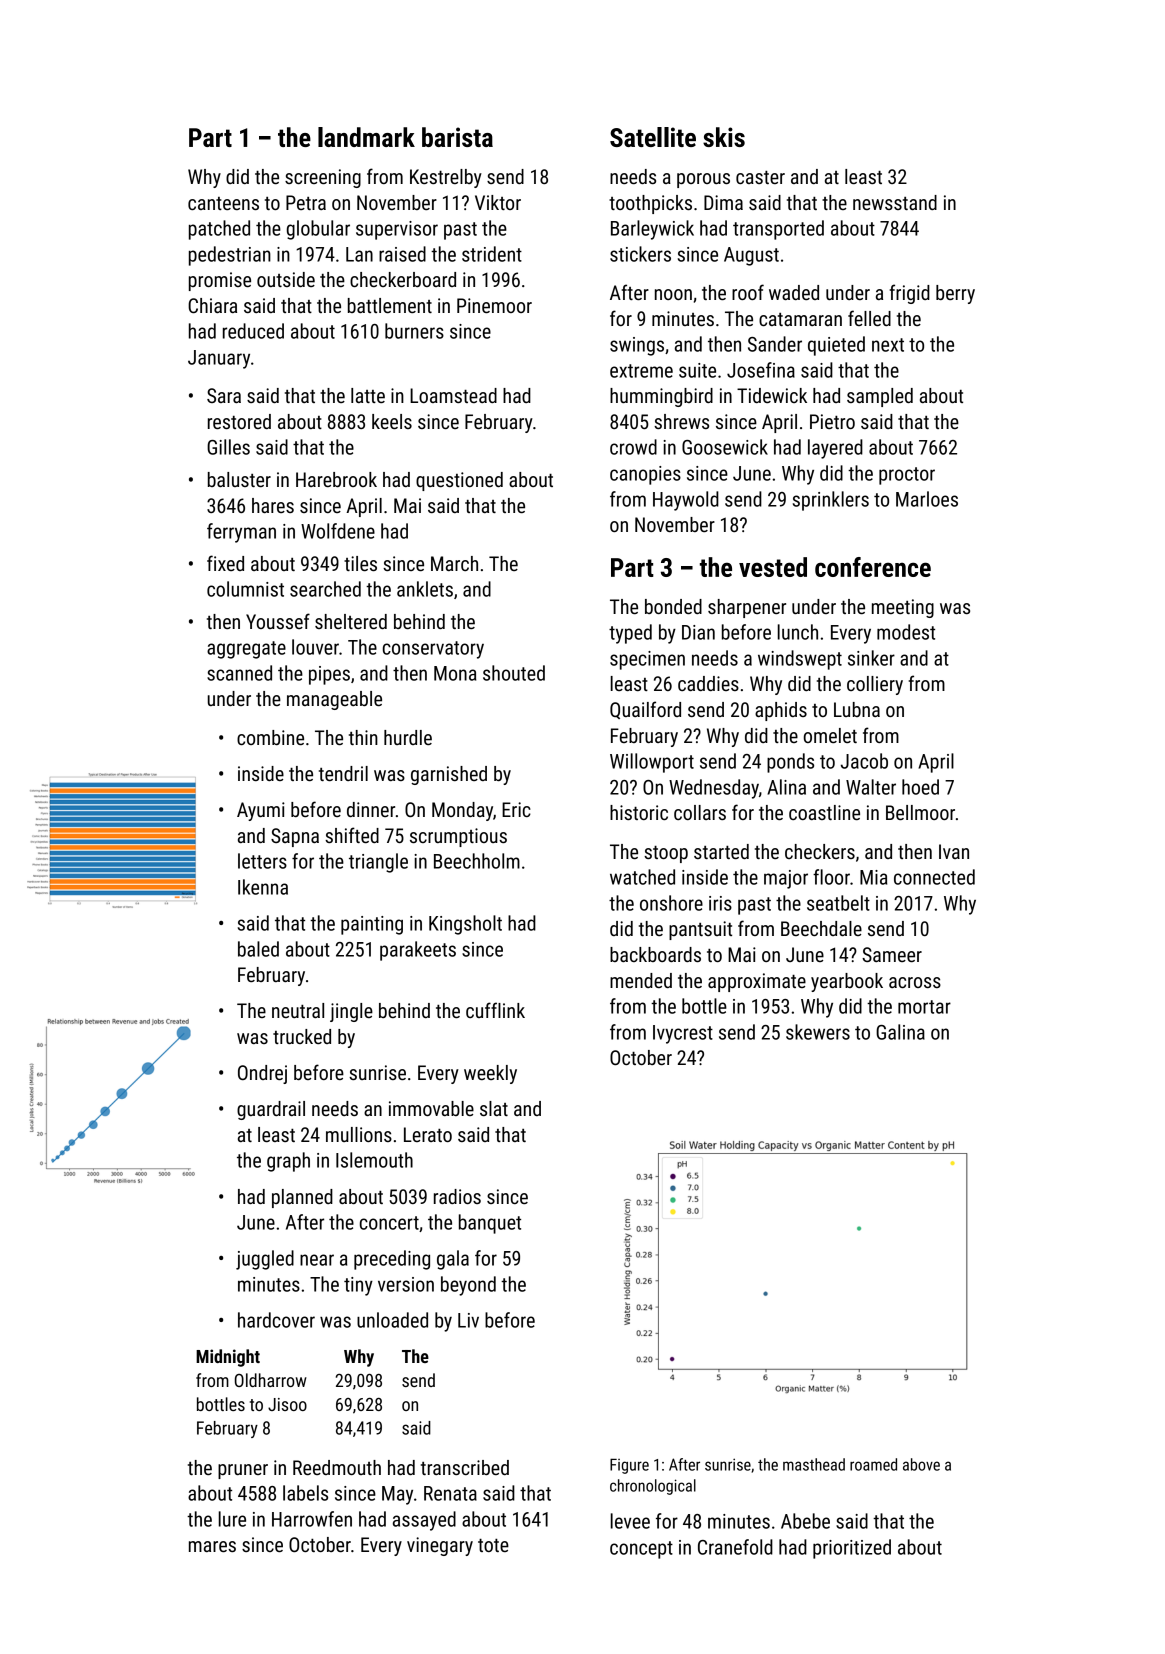 This page has height=1654, width=1165. I want to click on Islemouth, so click(374, 1160).
